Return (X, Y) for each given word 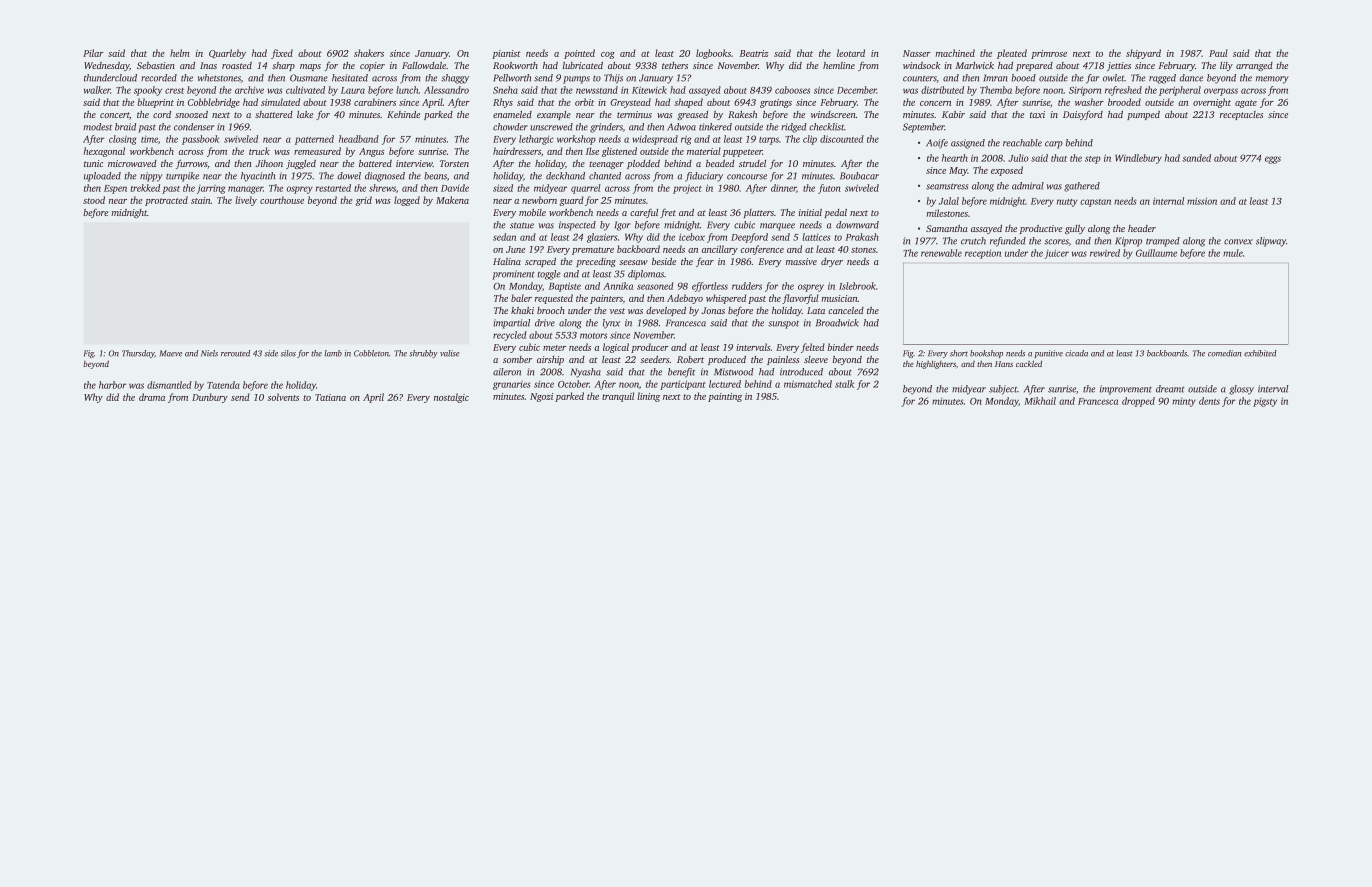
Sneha (505, 90)
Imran (996, 78)
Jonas (713, 310)
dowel (349, 176)
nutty (1067, 203)
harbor (112, 385)
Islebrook (857, 286)
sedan (504, 237)
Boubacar (859, 176)
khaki (522, 310)
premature (593, 251)
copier (372, 66)
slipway (1271, 242)
